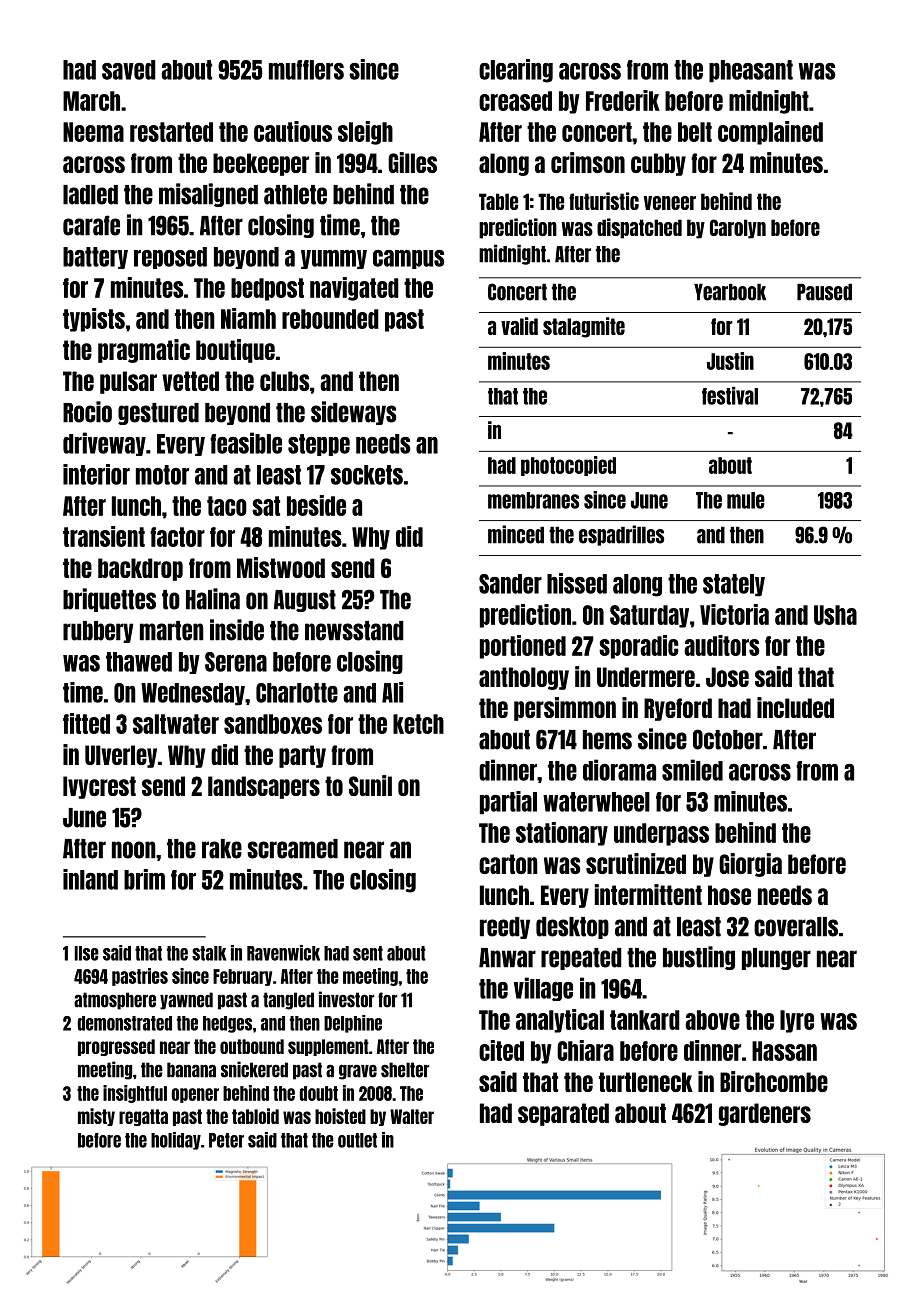 The width and height of the screenshot is (924, 1311). I want to click on ketch, so click(418, 724).
